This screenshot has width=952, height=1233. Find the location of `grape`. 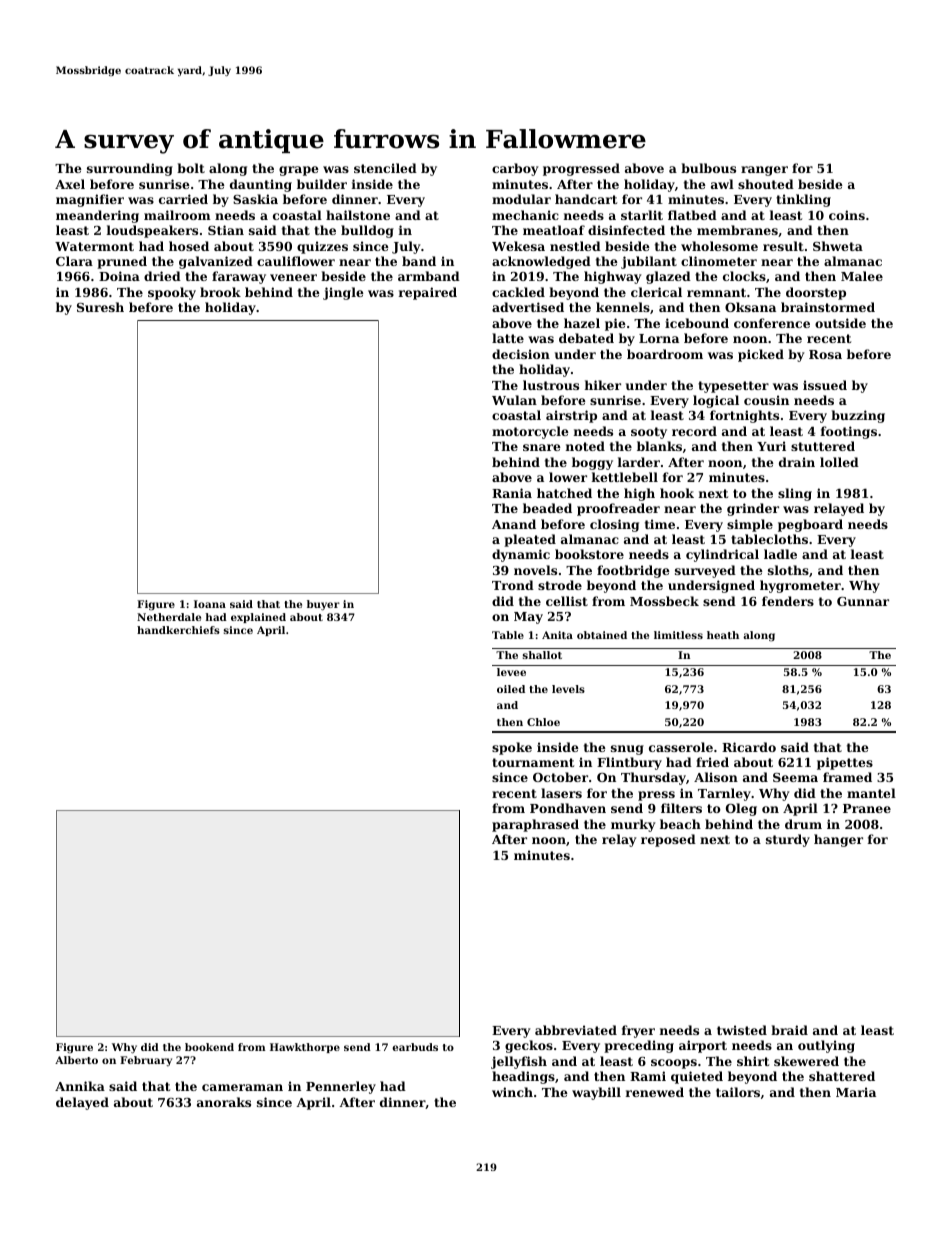

grape is located at coordinates (299, 171).
